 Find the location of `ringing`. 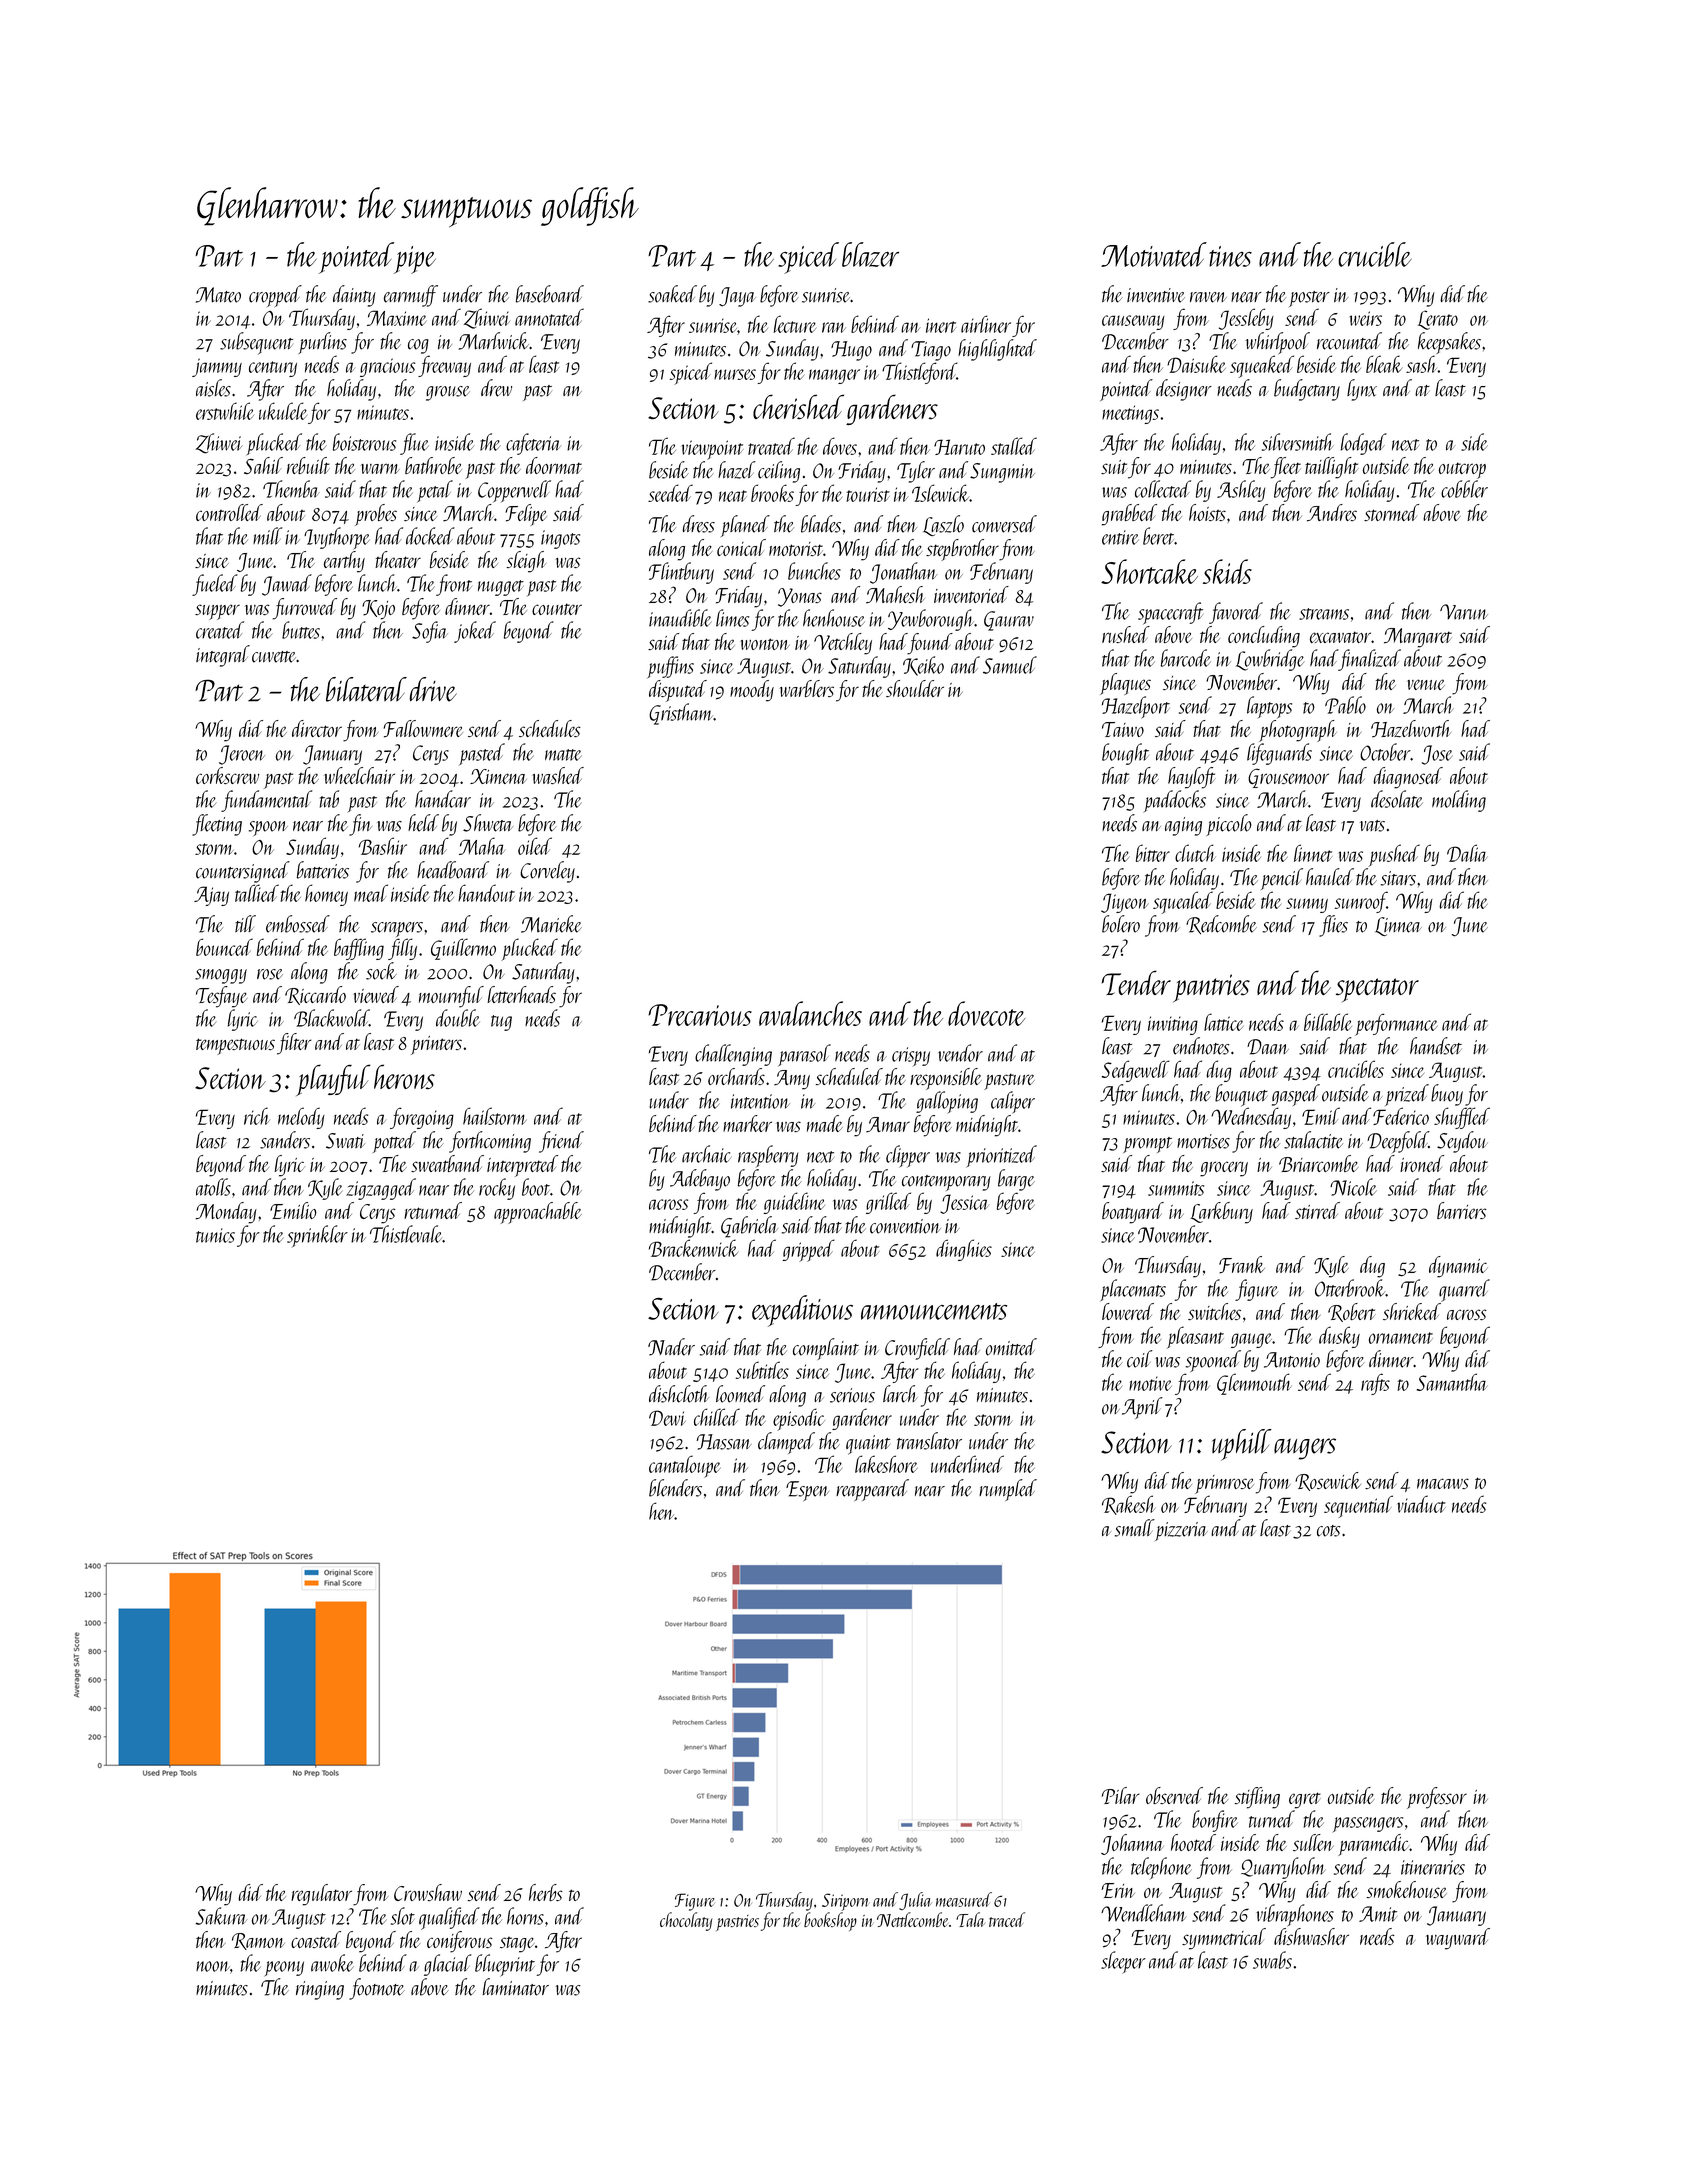

ringing is located at coordinates (320, 1990).
